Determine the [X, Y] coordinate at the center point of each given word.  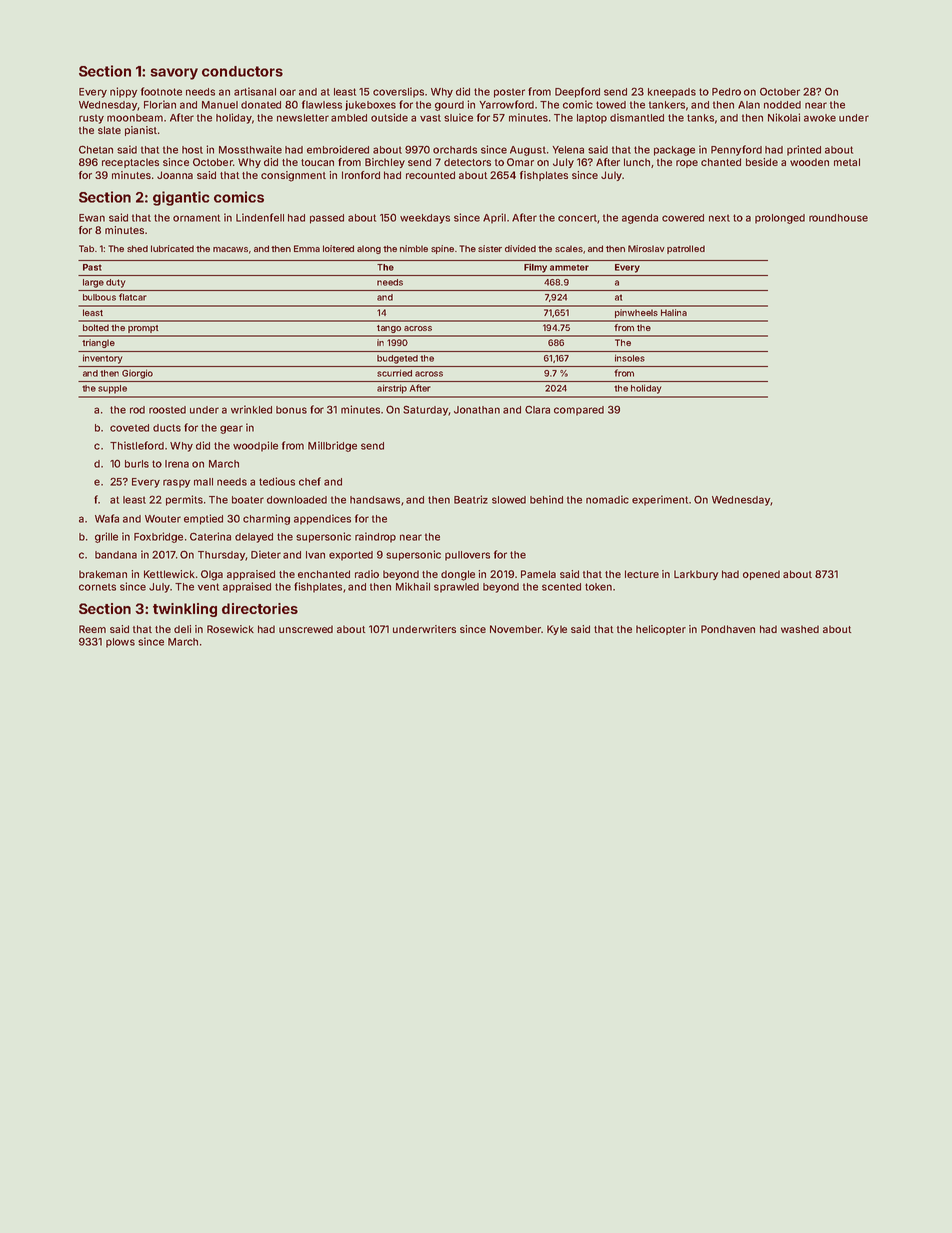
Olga [212, 575]
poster [509, 93]
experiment [660, 500]
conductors [242, 71]
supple [112, 389]
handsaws [375, 500]
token [598, 587]
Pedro [726, 92]
